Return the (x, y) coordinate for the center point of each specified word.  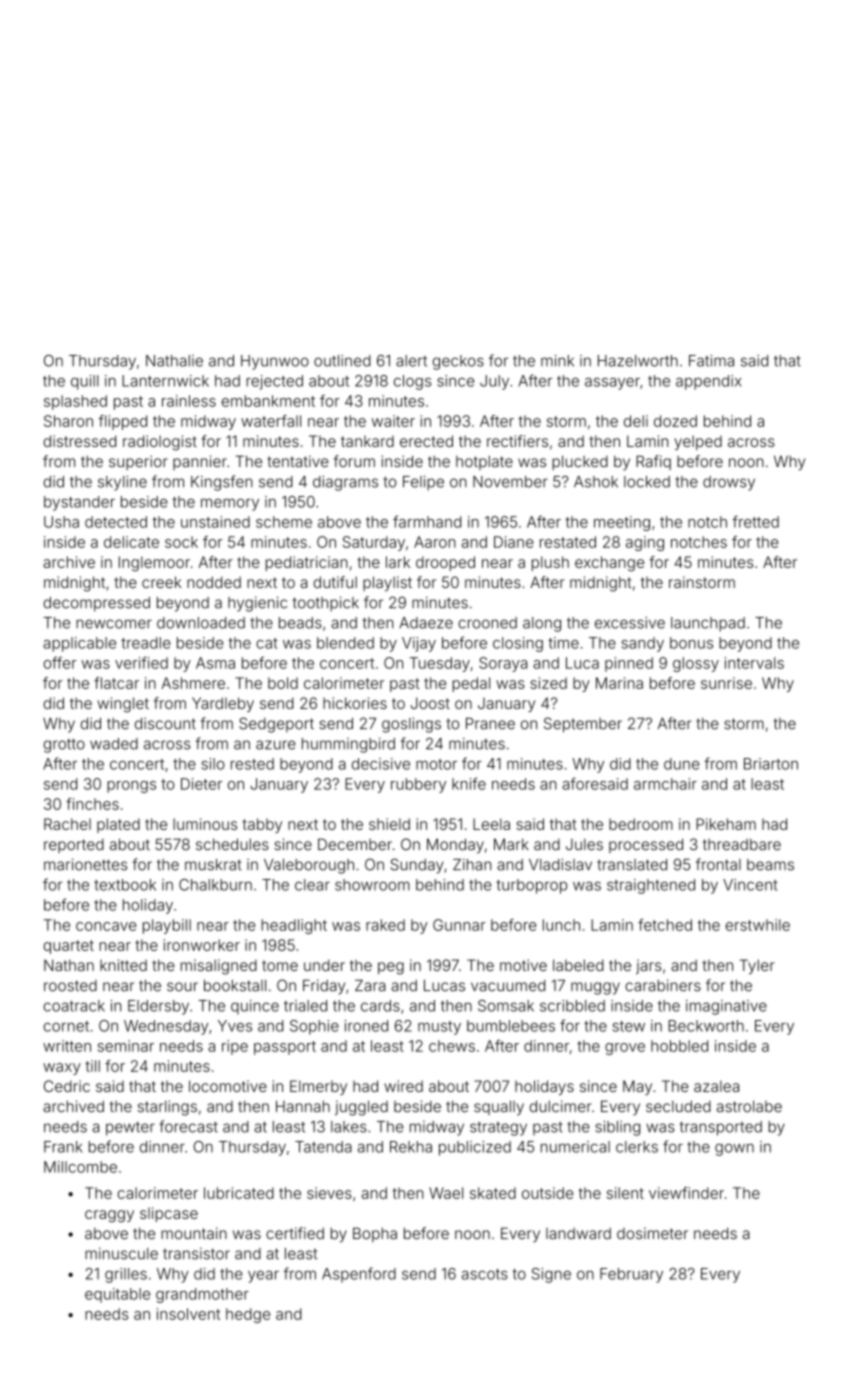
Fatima (711, 361)
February (631, 1275)
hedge (248, 1315)
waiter (393, 421)
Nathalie (174, 361)
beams (770, 865)
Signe (551, 1275)
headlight (294, 926)
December (355, 844)
